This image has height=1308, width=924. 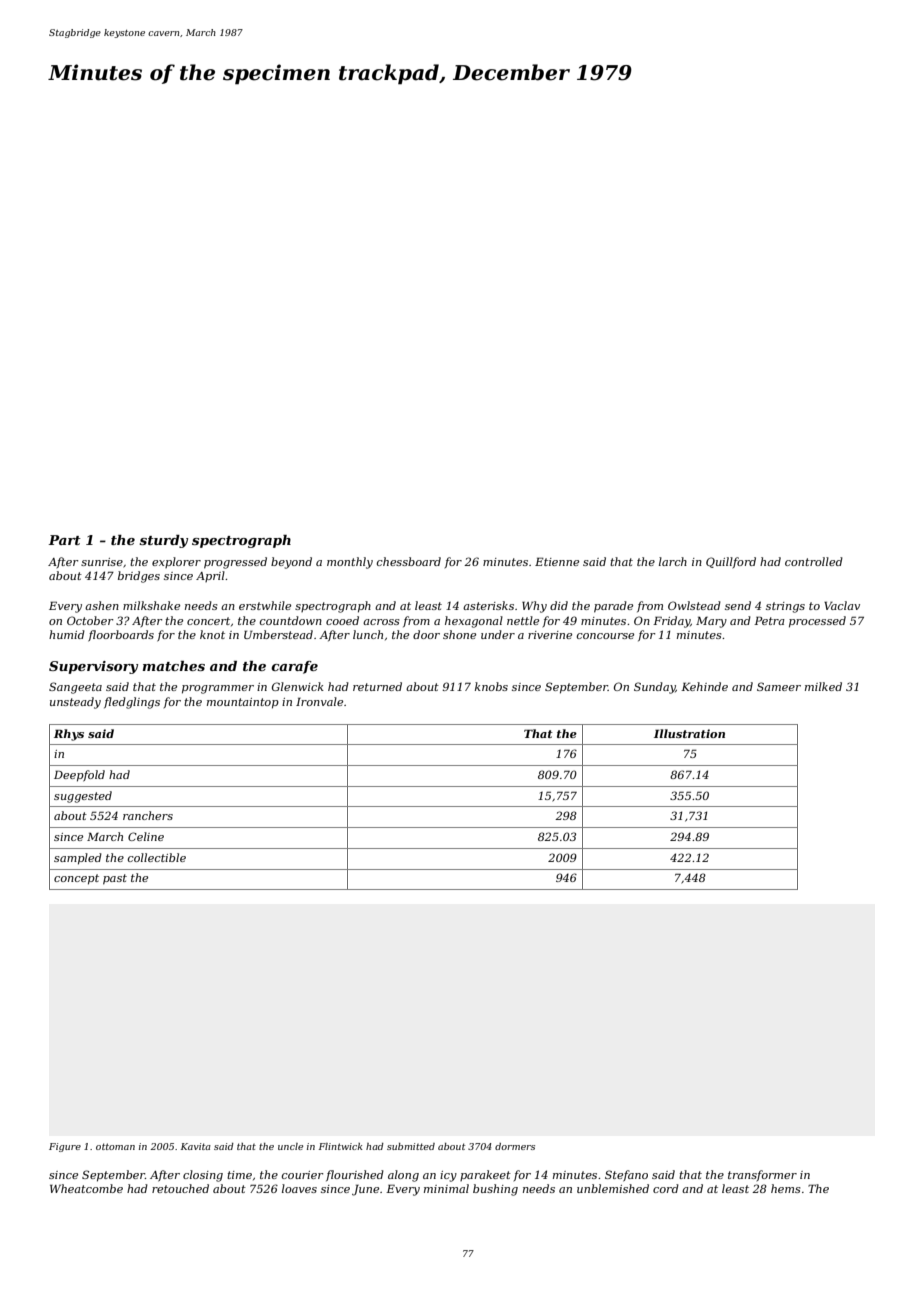 I want to click on collectible, so click(x=157, y=857).
